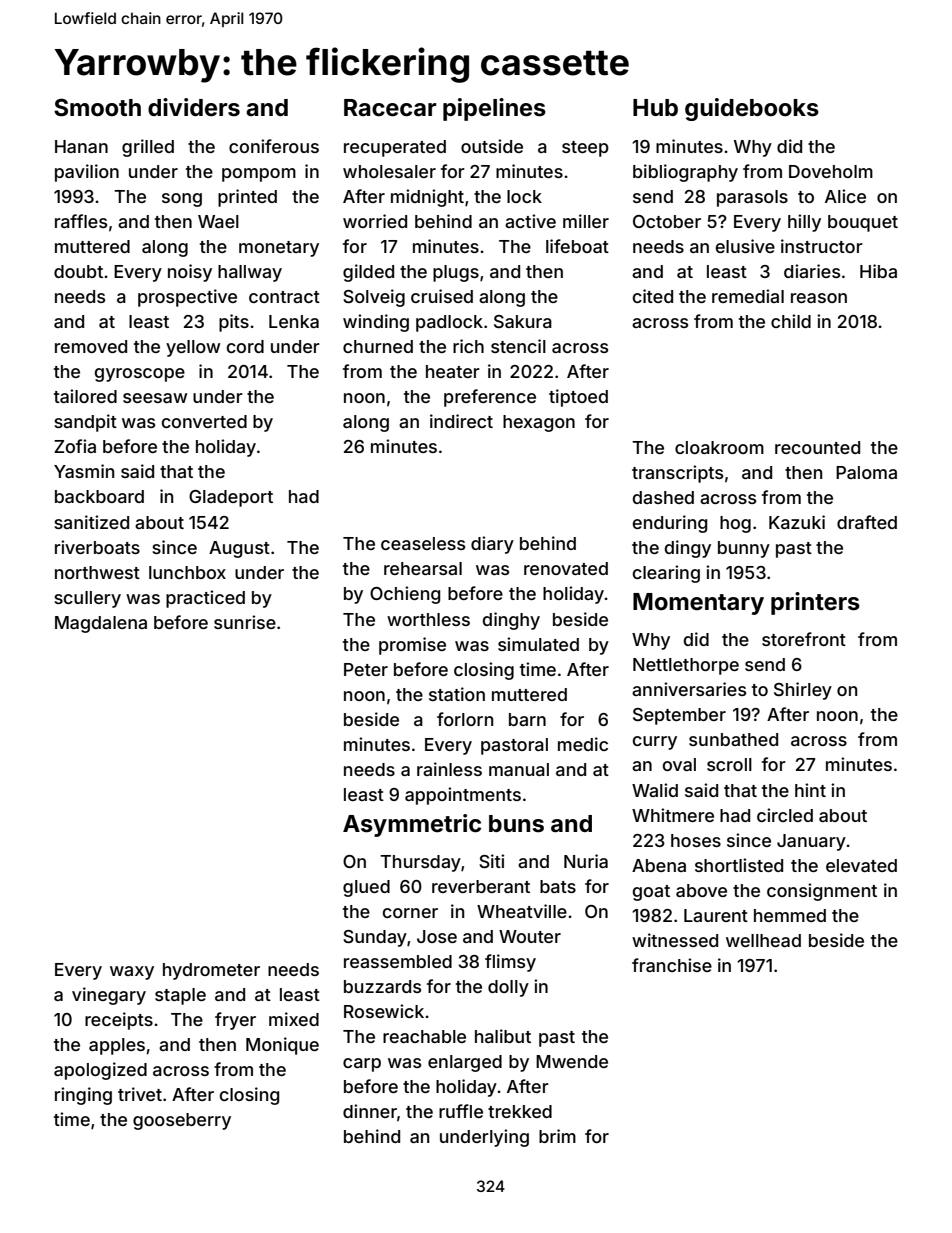 The width and height of the document is (952, 1233). Describe the element at coordinates (101, 624) in the document. I see `Magdalena` at that location.
